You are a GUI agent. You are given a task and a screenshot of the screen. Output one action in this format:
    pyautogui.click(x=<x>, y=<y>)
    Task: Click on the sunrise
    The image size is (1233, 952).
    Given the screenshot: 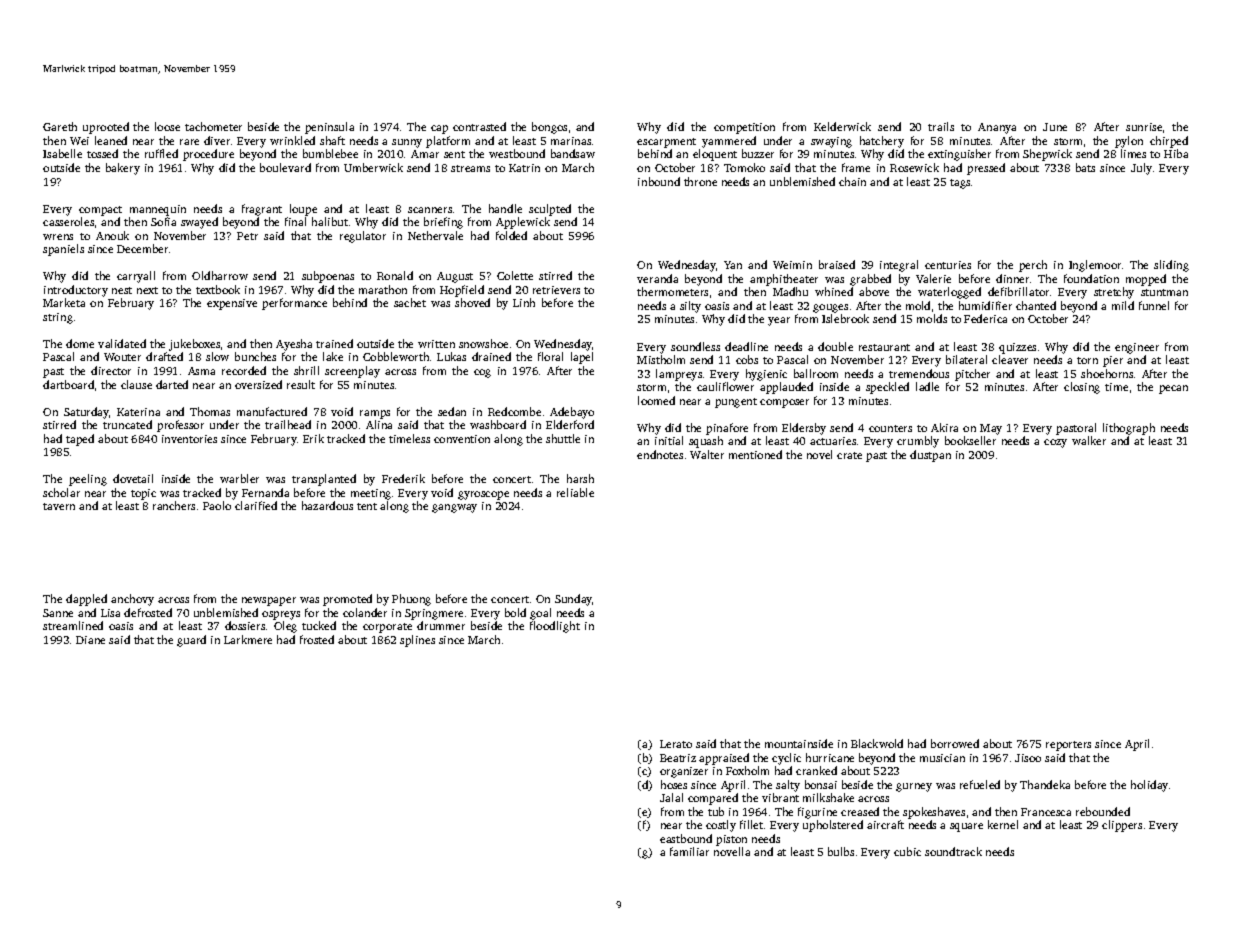 What is the action you would take?
    pyautogui.click(x=1144, y=127)
